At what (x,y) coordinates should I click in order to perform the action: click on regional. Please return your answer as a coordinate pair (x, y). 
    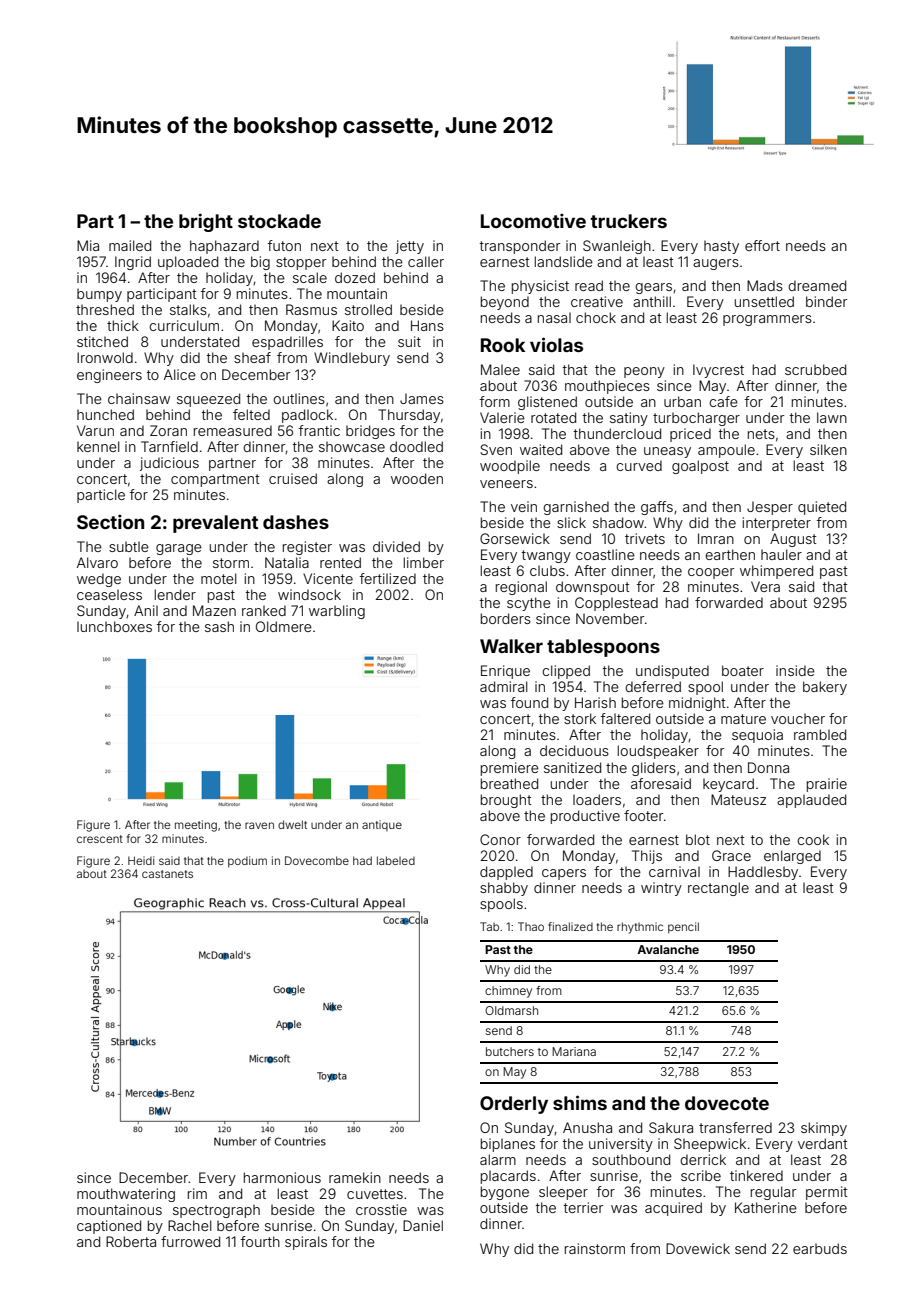
    Looking at the image, I should click on (521, 588).
